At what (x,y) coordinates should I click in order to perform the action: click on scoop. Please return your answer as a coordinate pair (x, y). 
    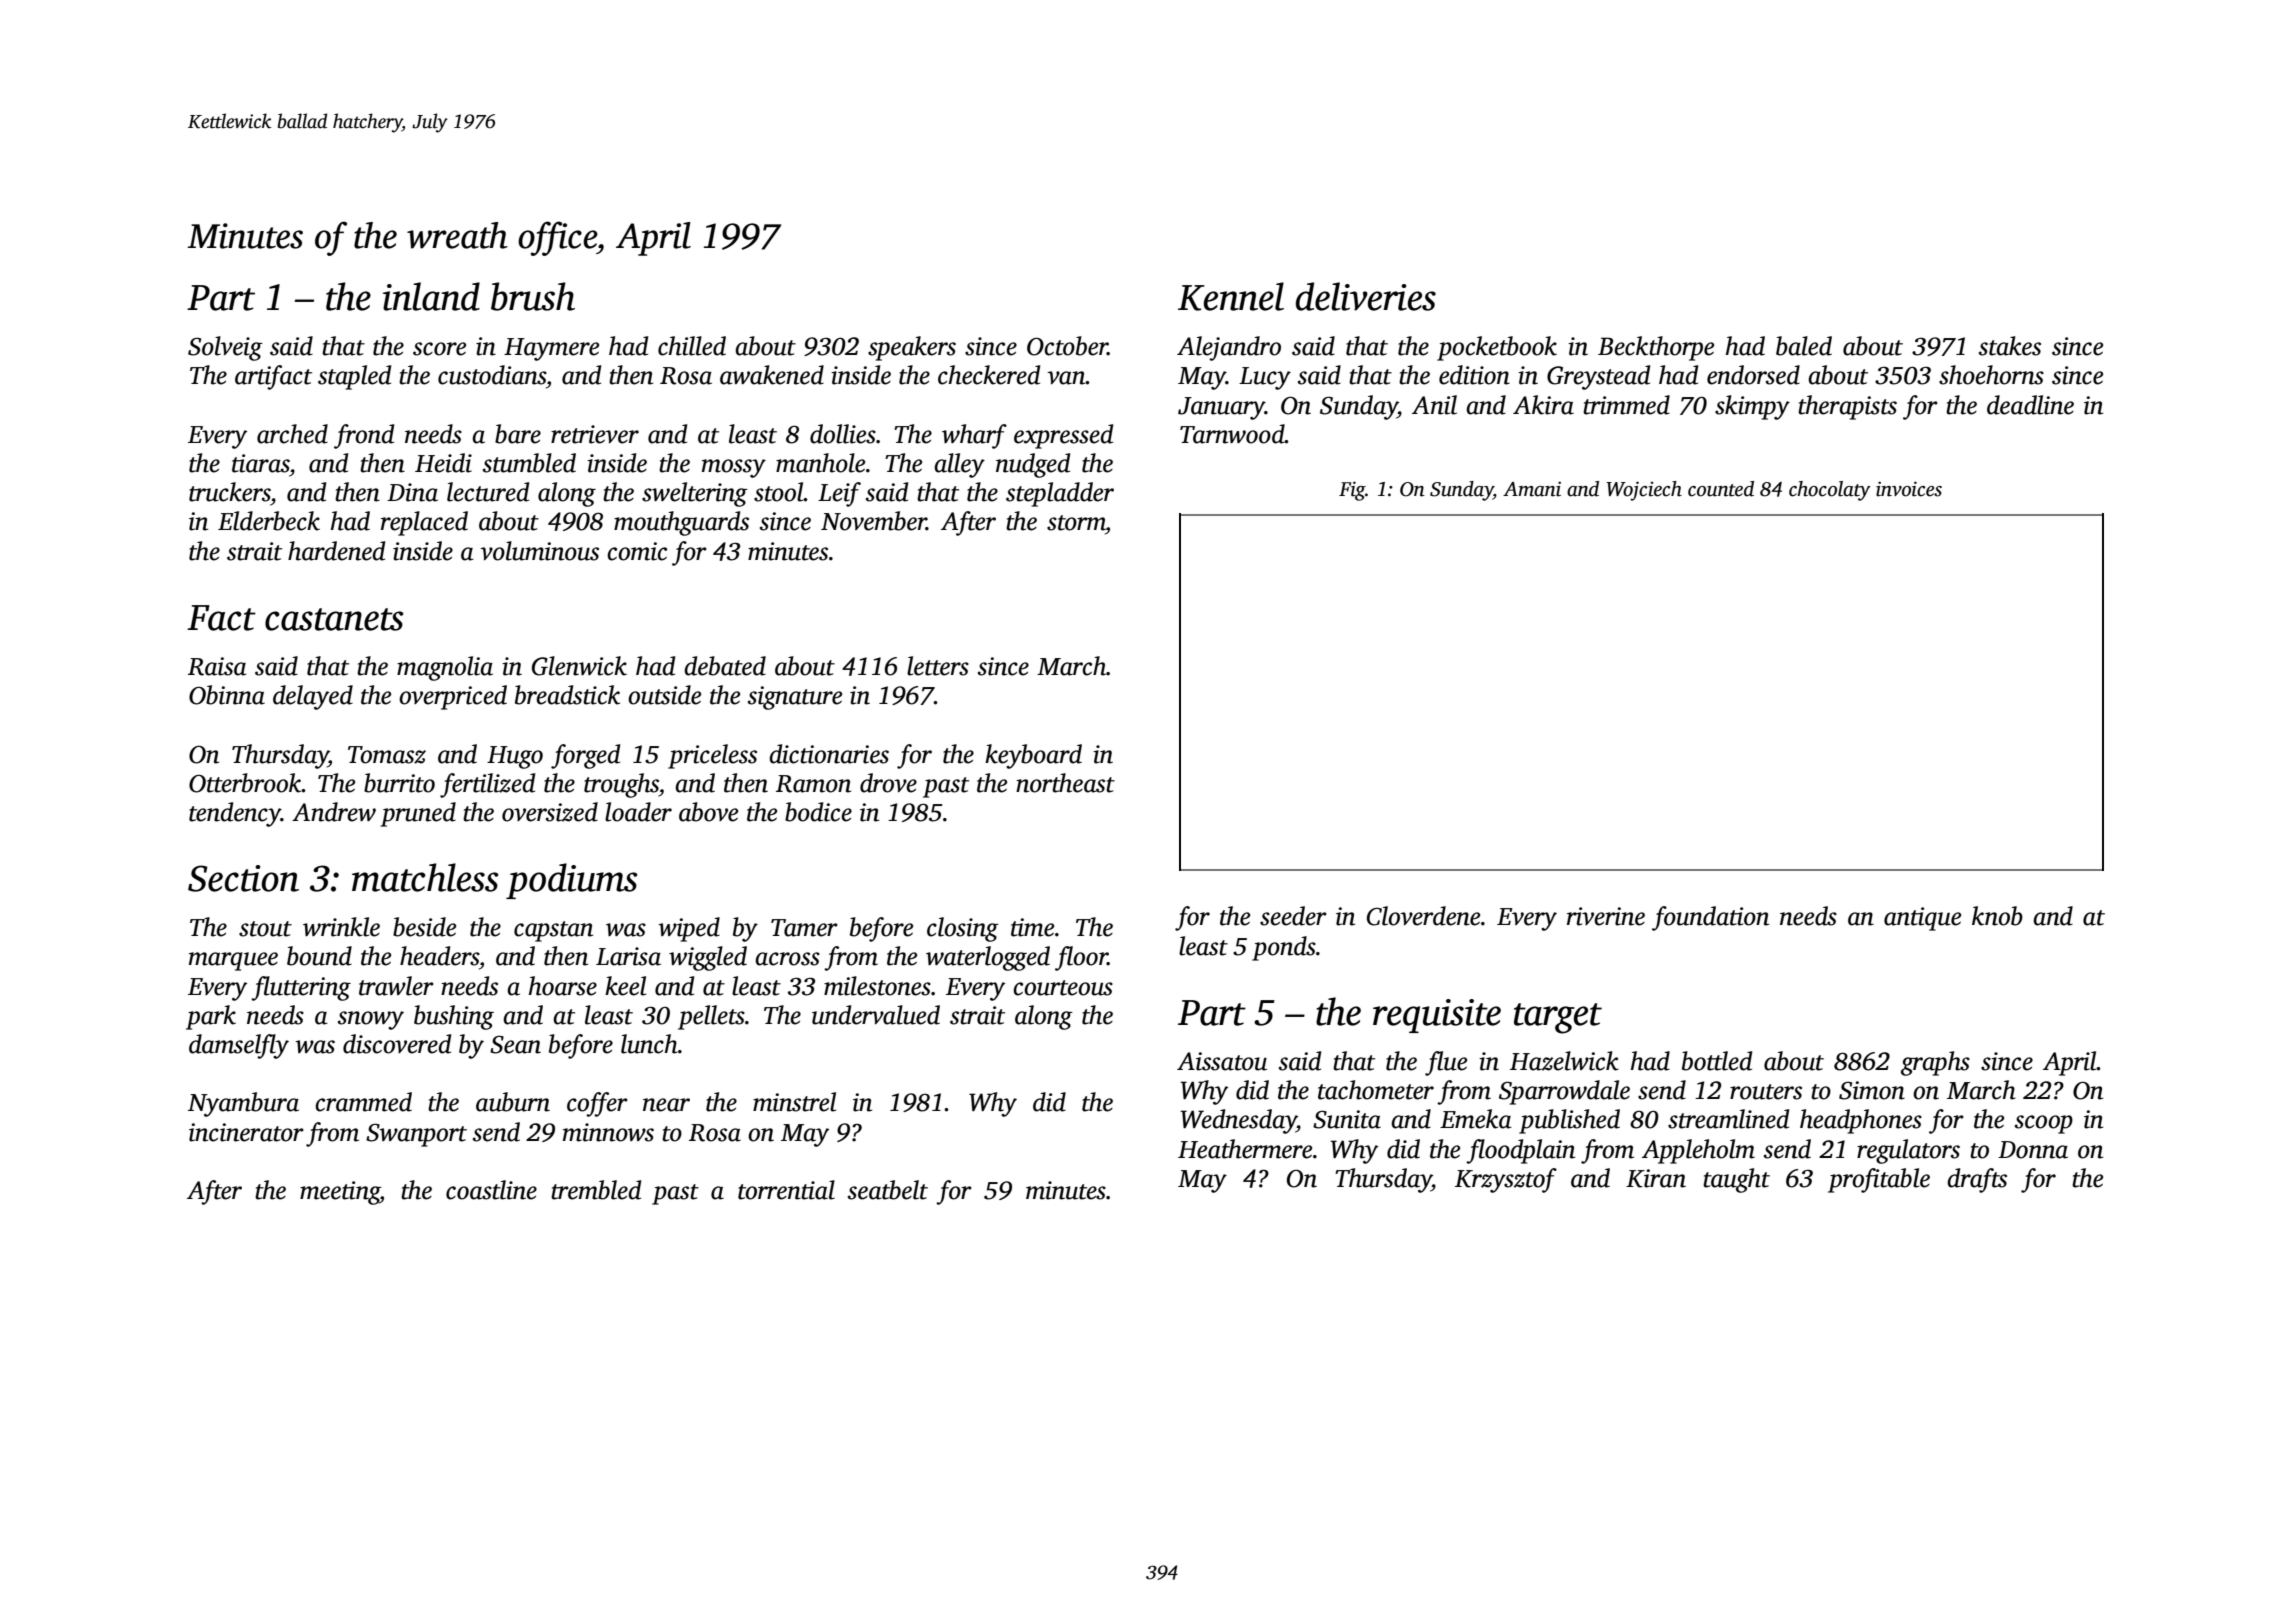
    Looking at the image, I should click on (2044, 1124).
